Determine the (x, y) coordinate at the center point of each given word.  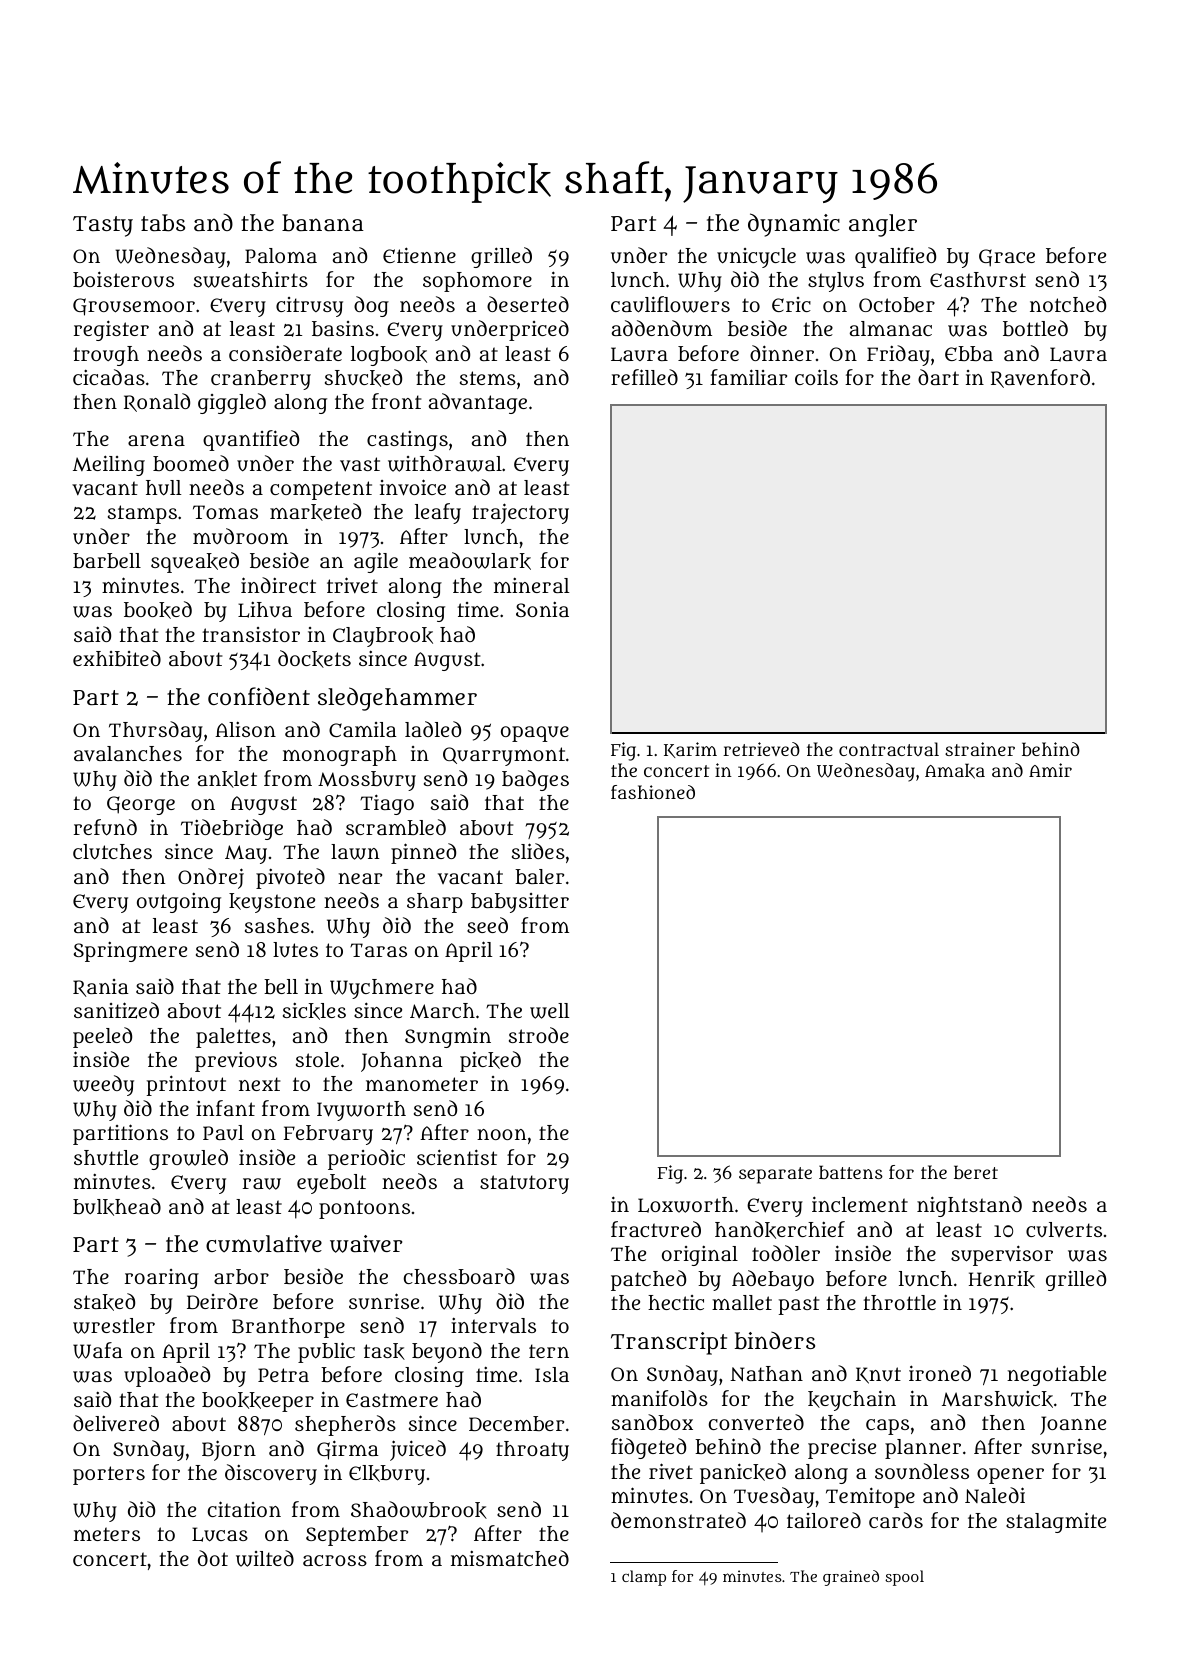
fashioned (653, 792)
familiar (748, 377)
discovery (271, 1474)
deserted (528, 304)
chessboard (459, 1276)
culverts (1064, 1229)
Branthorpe (288, 1328)
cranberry (261, 380)
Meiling (109, 465)
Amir (1050, 770)
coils (816, 377)
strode (539, 1035)
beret (976, 1172)
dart (938, 377)
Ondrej (211, 878)
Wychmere (382, 989)
